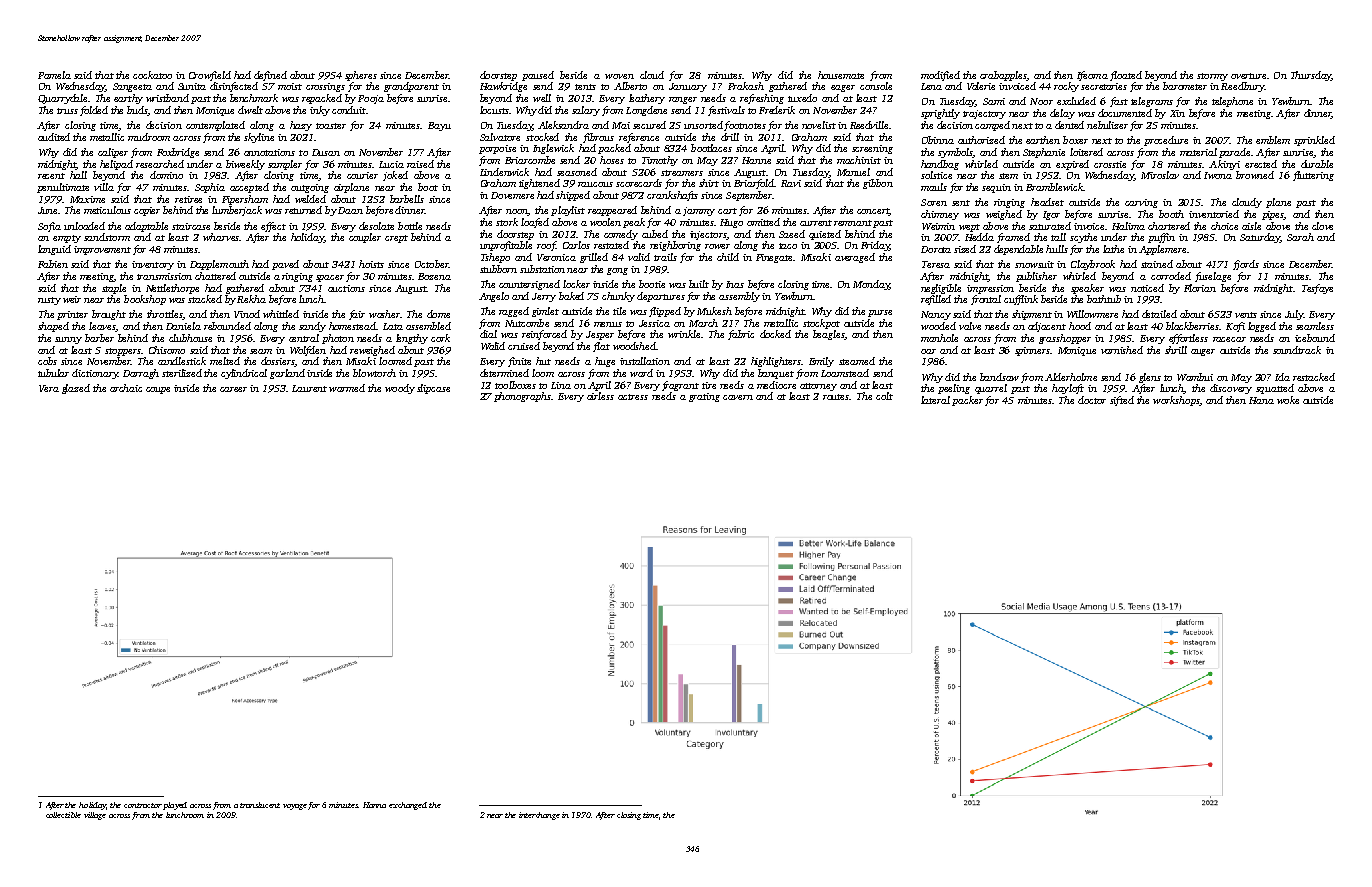  I want to click on contractor, so click(143, 805).
